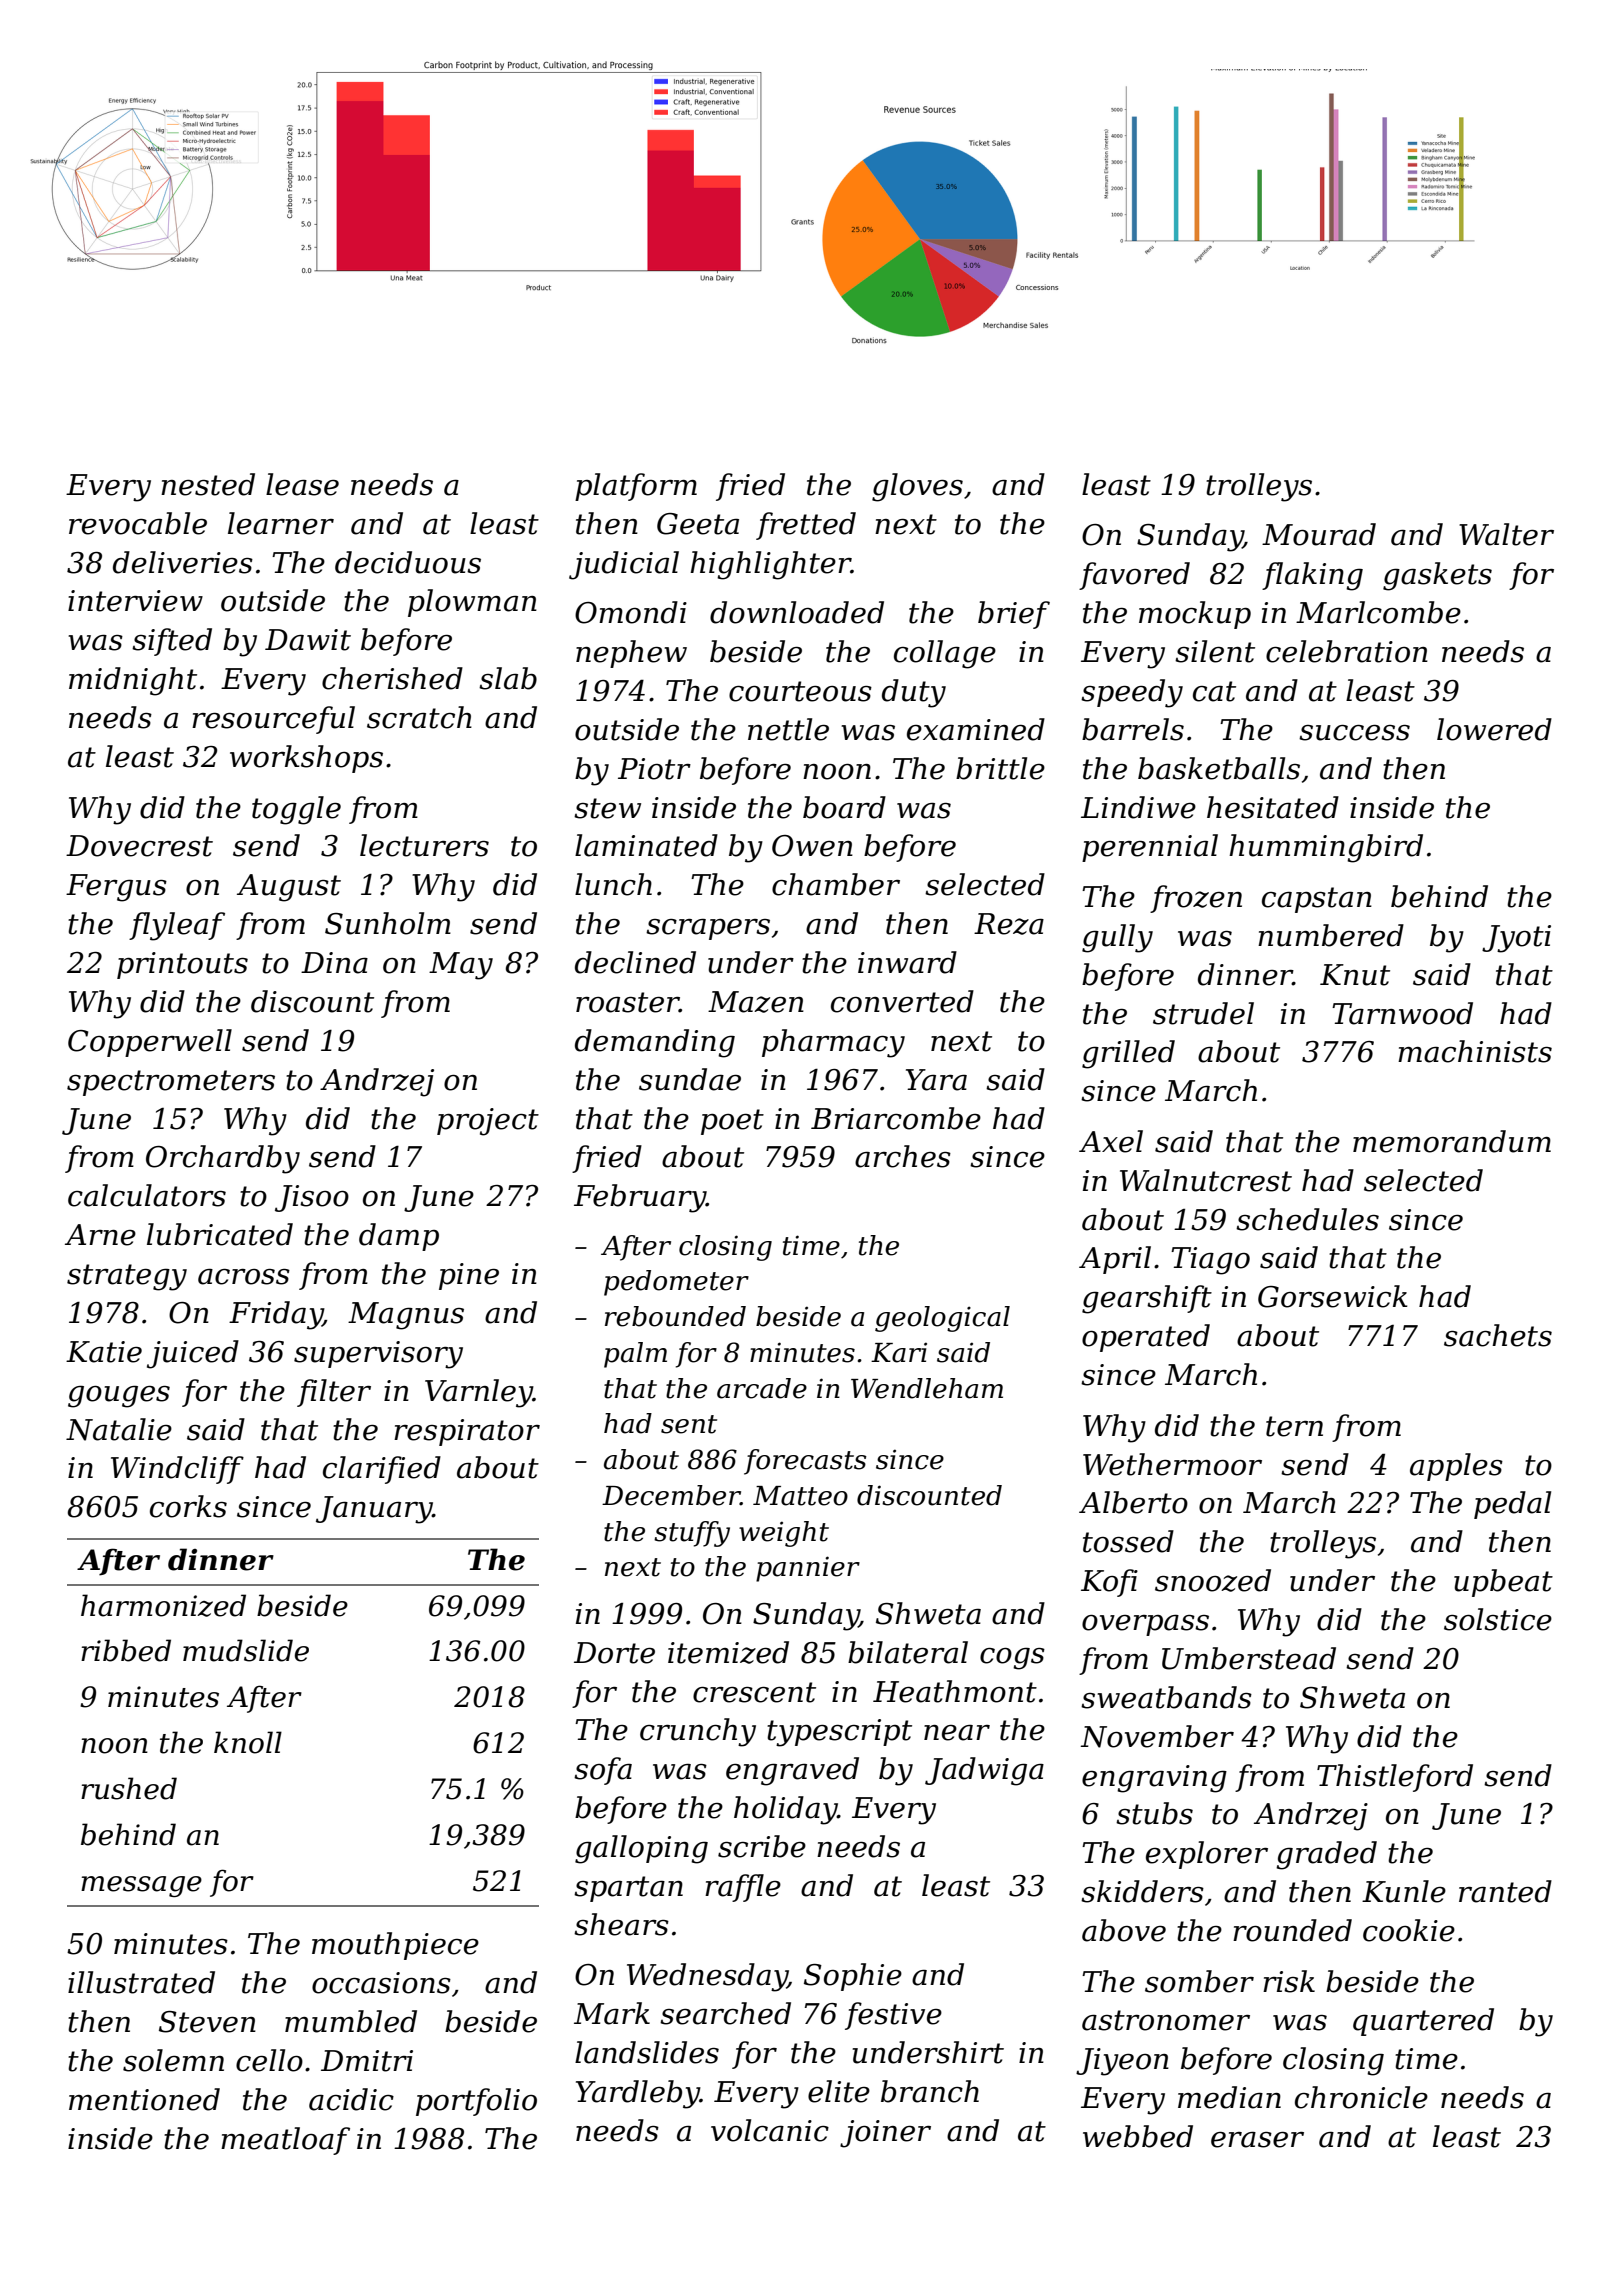 The image size is (1620, 2292). Describe the element at coordinates (126, 1650) in the document. I see `ribbed` at that location.
